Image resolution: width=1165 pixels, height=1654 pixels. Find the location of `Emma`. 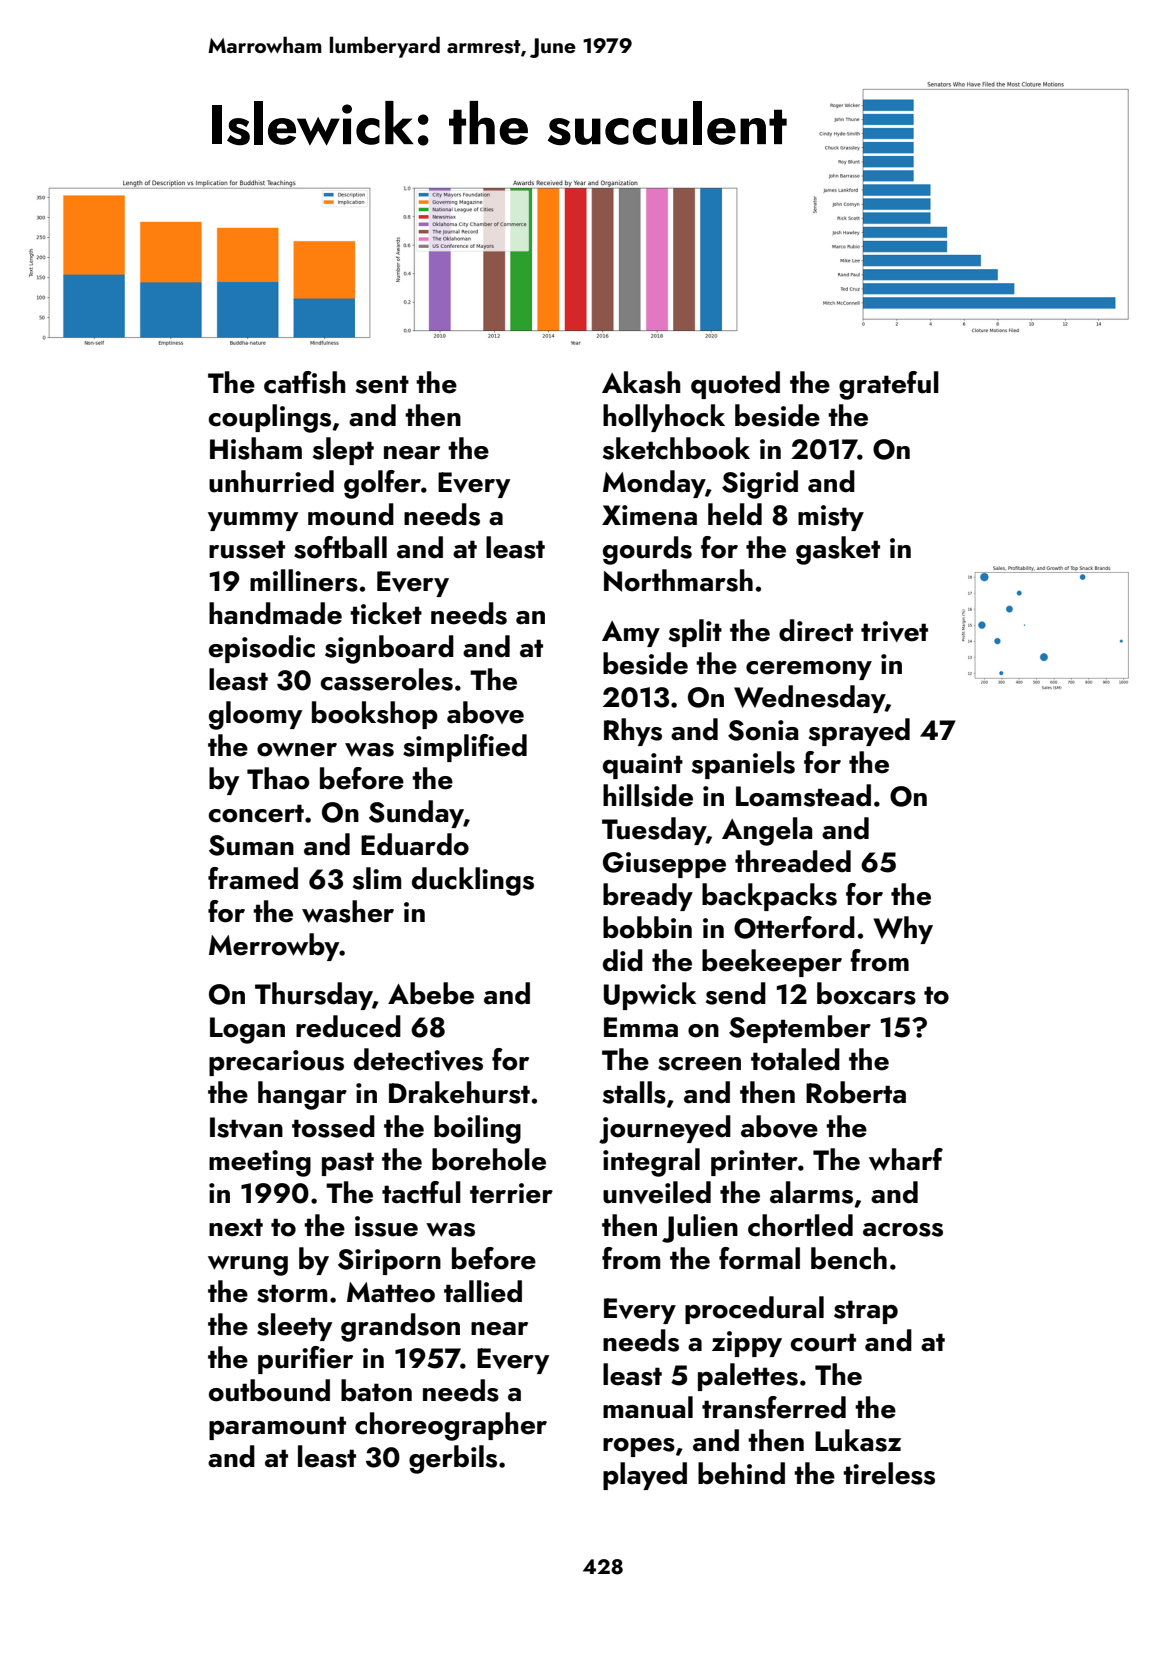

Emma is located at coordinates (641, 1027).
